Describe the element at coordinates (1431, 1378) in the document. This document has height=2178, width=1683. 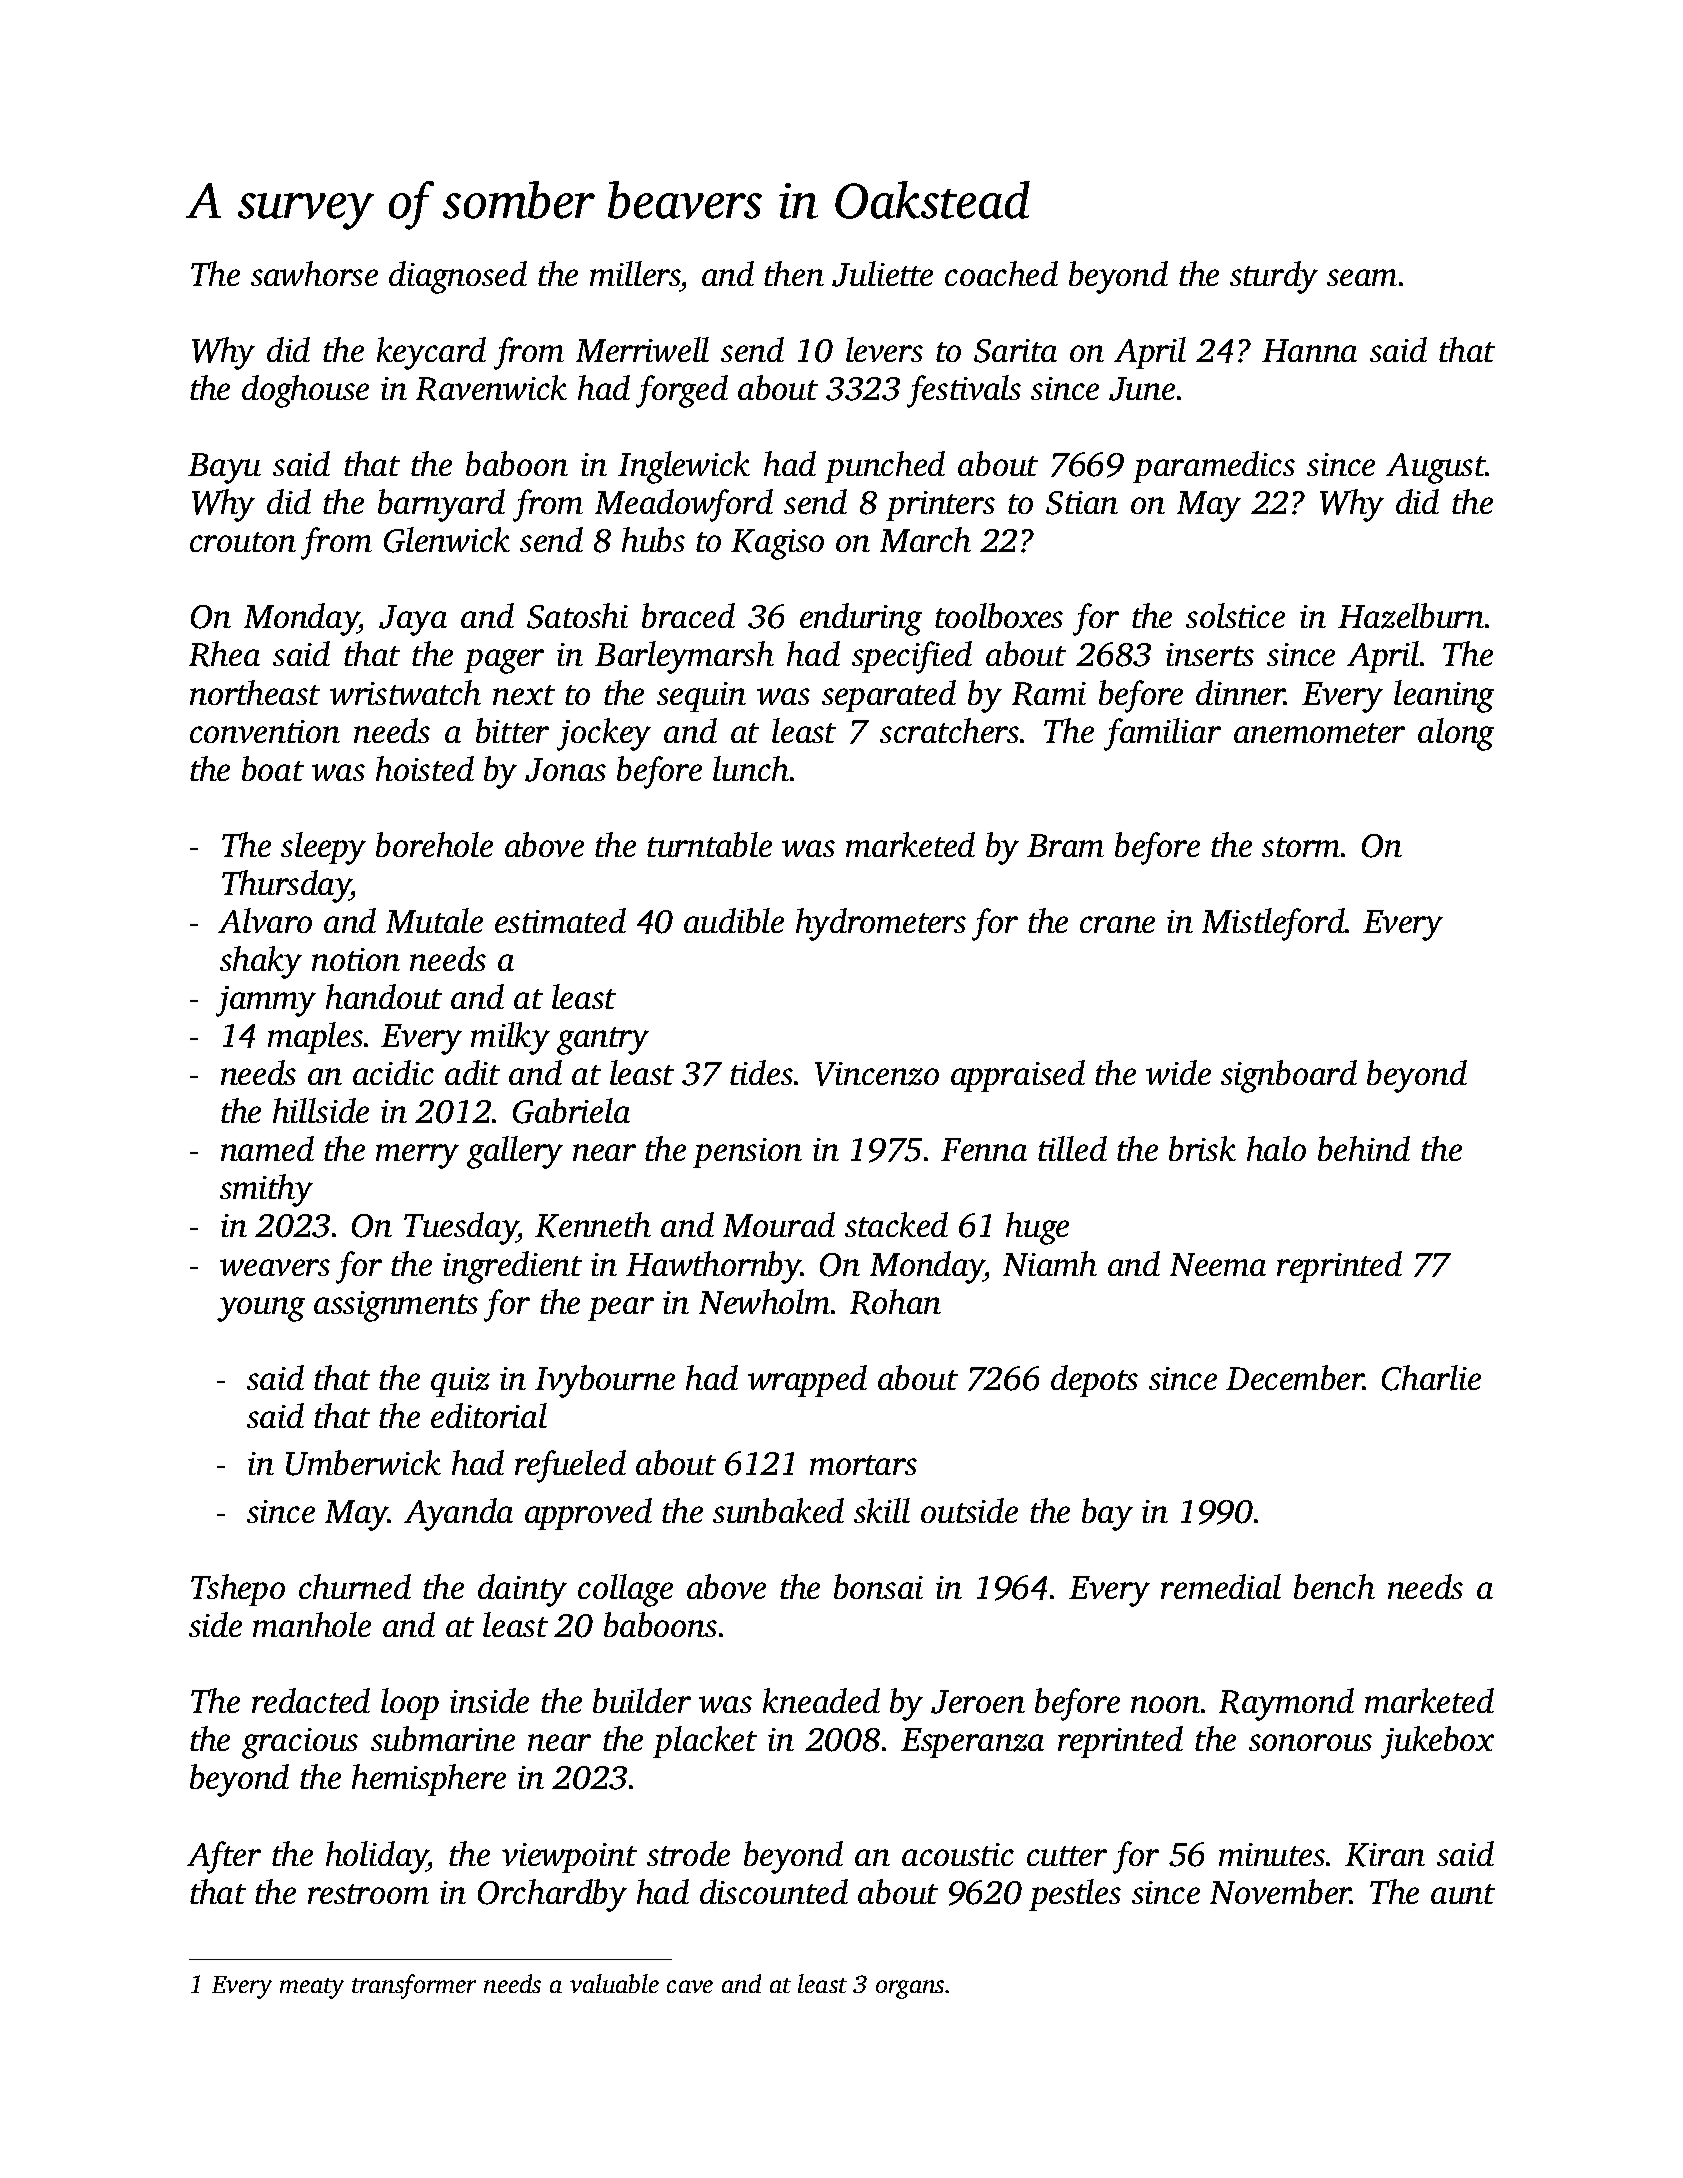
I see `Charlie` at that location.
